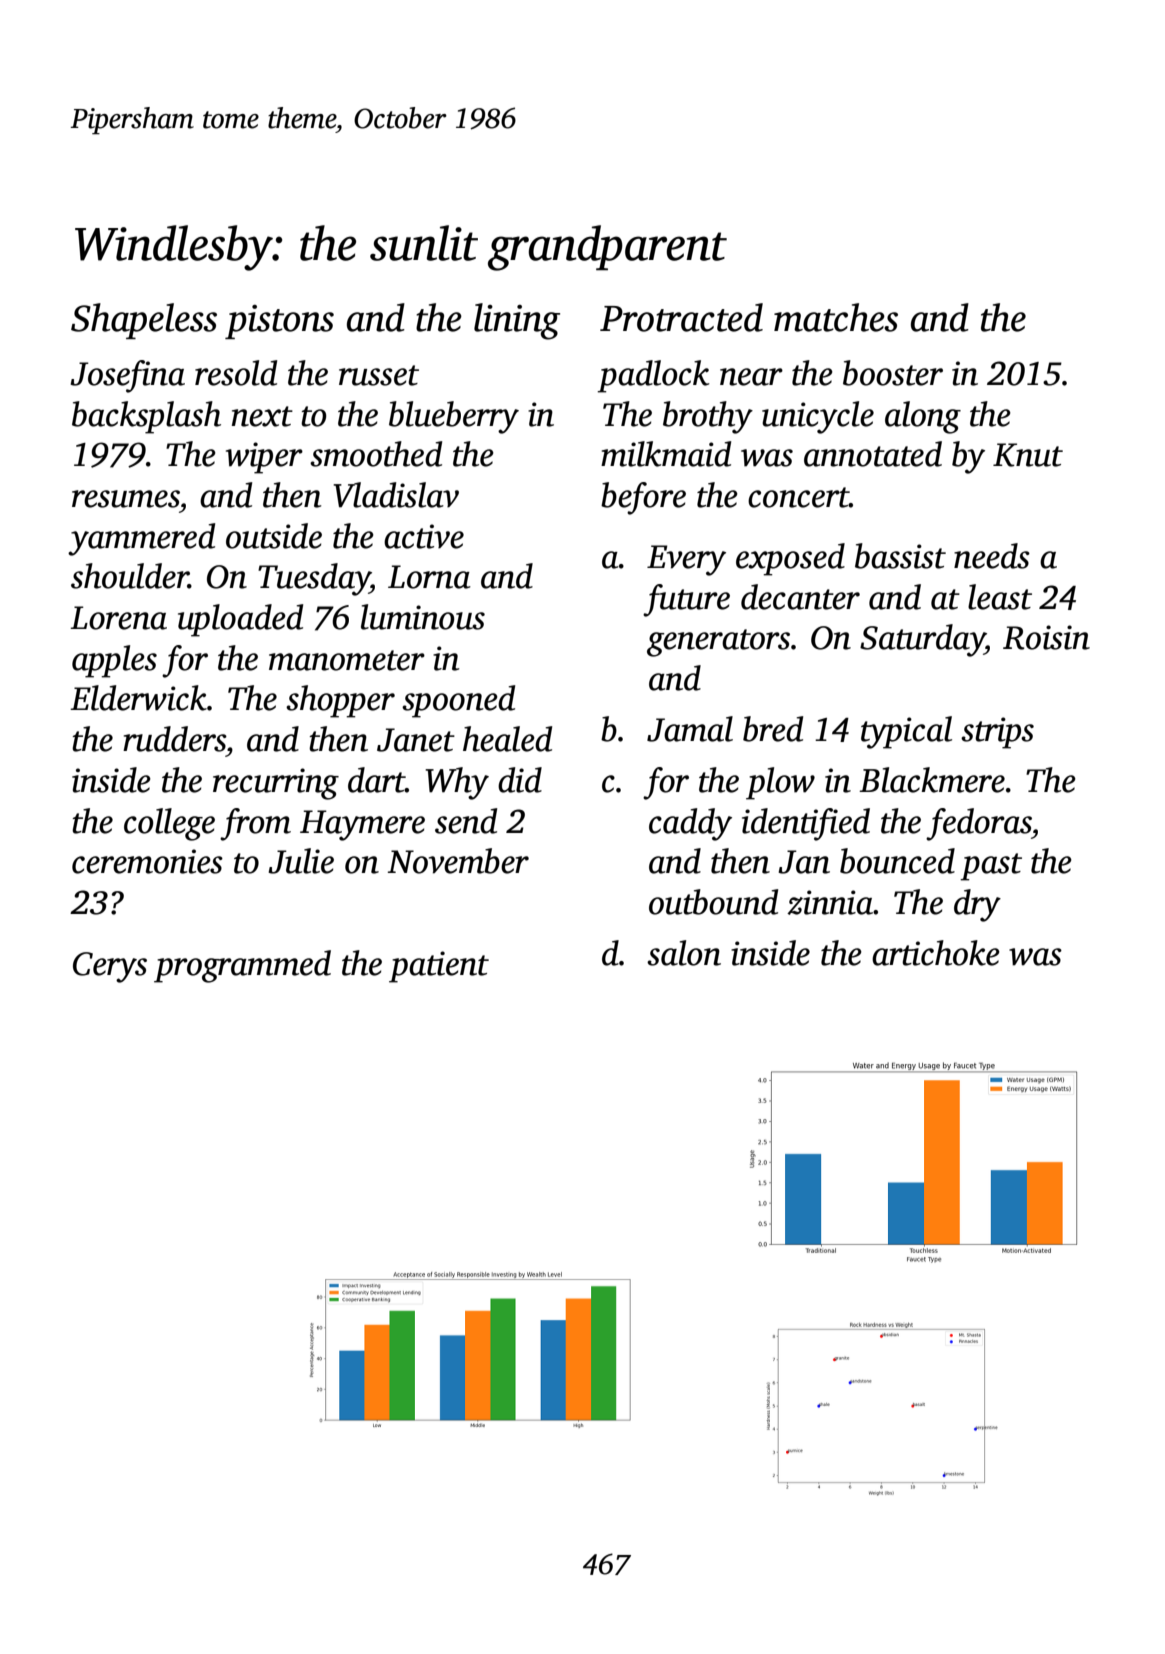 This screenshot has width=1165, height=1654. What do you see at coordinates (110, 967) in the screenshot?
I see `Cerys` at bounding box center [110, 967].
